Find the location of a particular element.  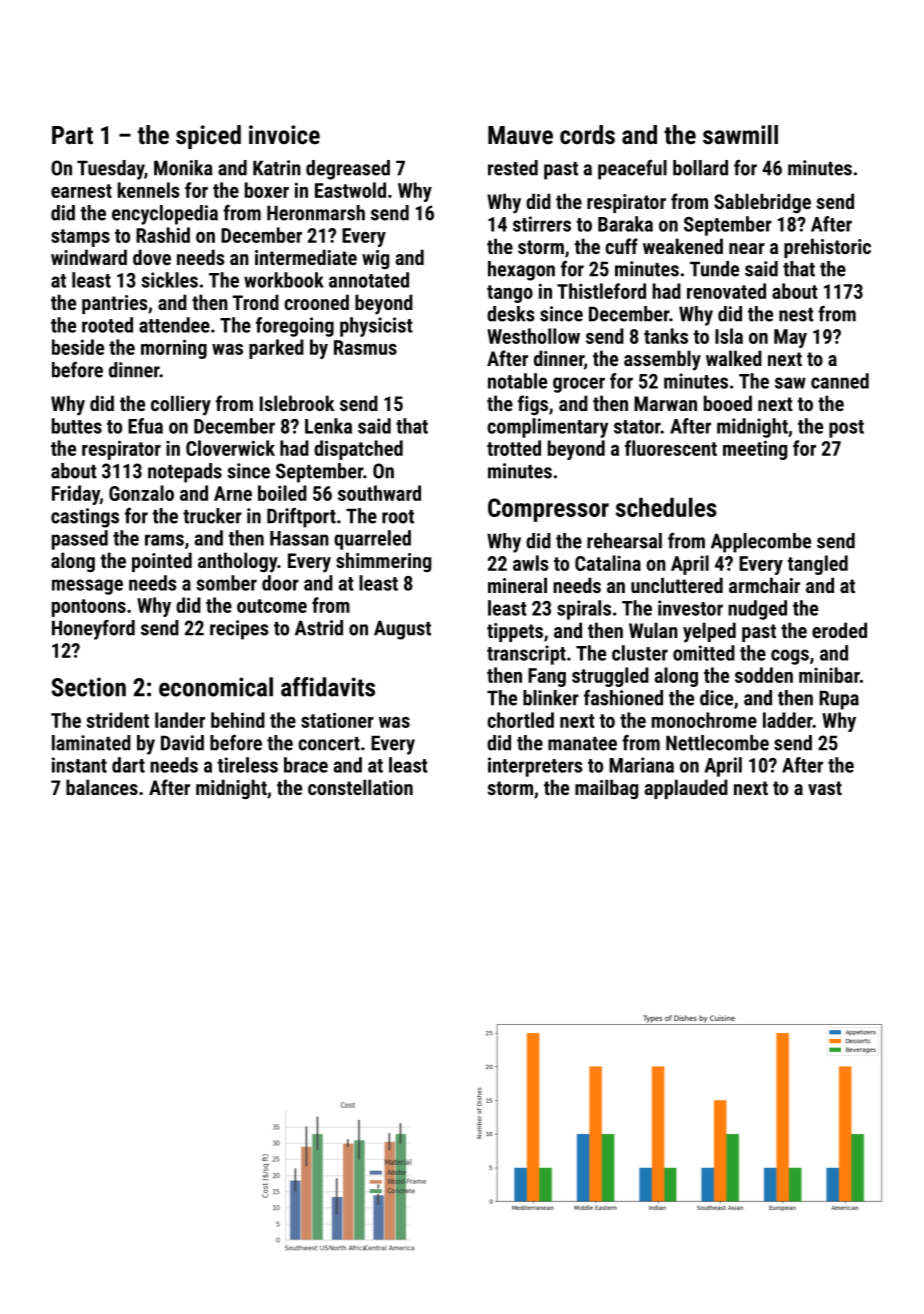

beside is located at coordinates (78, 347).
